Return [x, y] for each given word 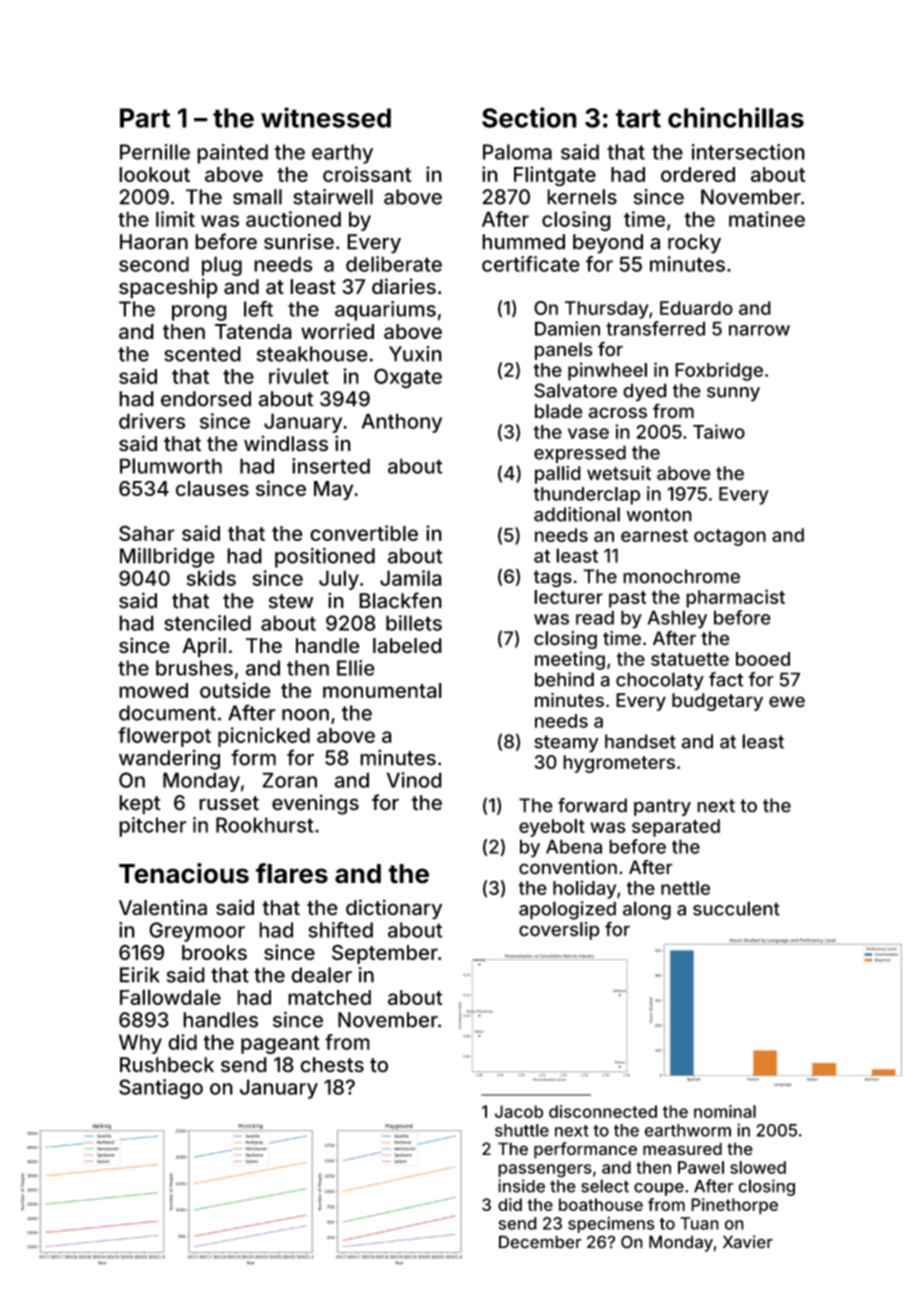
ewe [787, 702]
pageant [280, 1044]
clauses [212, 489]
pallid [558, 475]
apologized [567, 910]
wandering [169, 760]
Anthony [402, 423]
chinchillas [736, 117]
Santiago [161, 1089]
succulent [736, 908]
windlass [286, 443]
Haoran [154, 242]
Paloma [517, 152]
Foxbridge [719, 371]
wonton [659, 515]
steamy [566, 744]
